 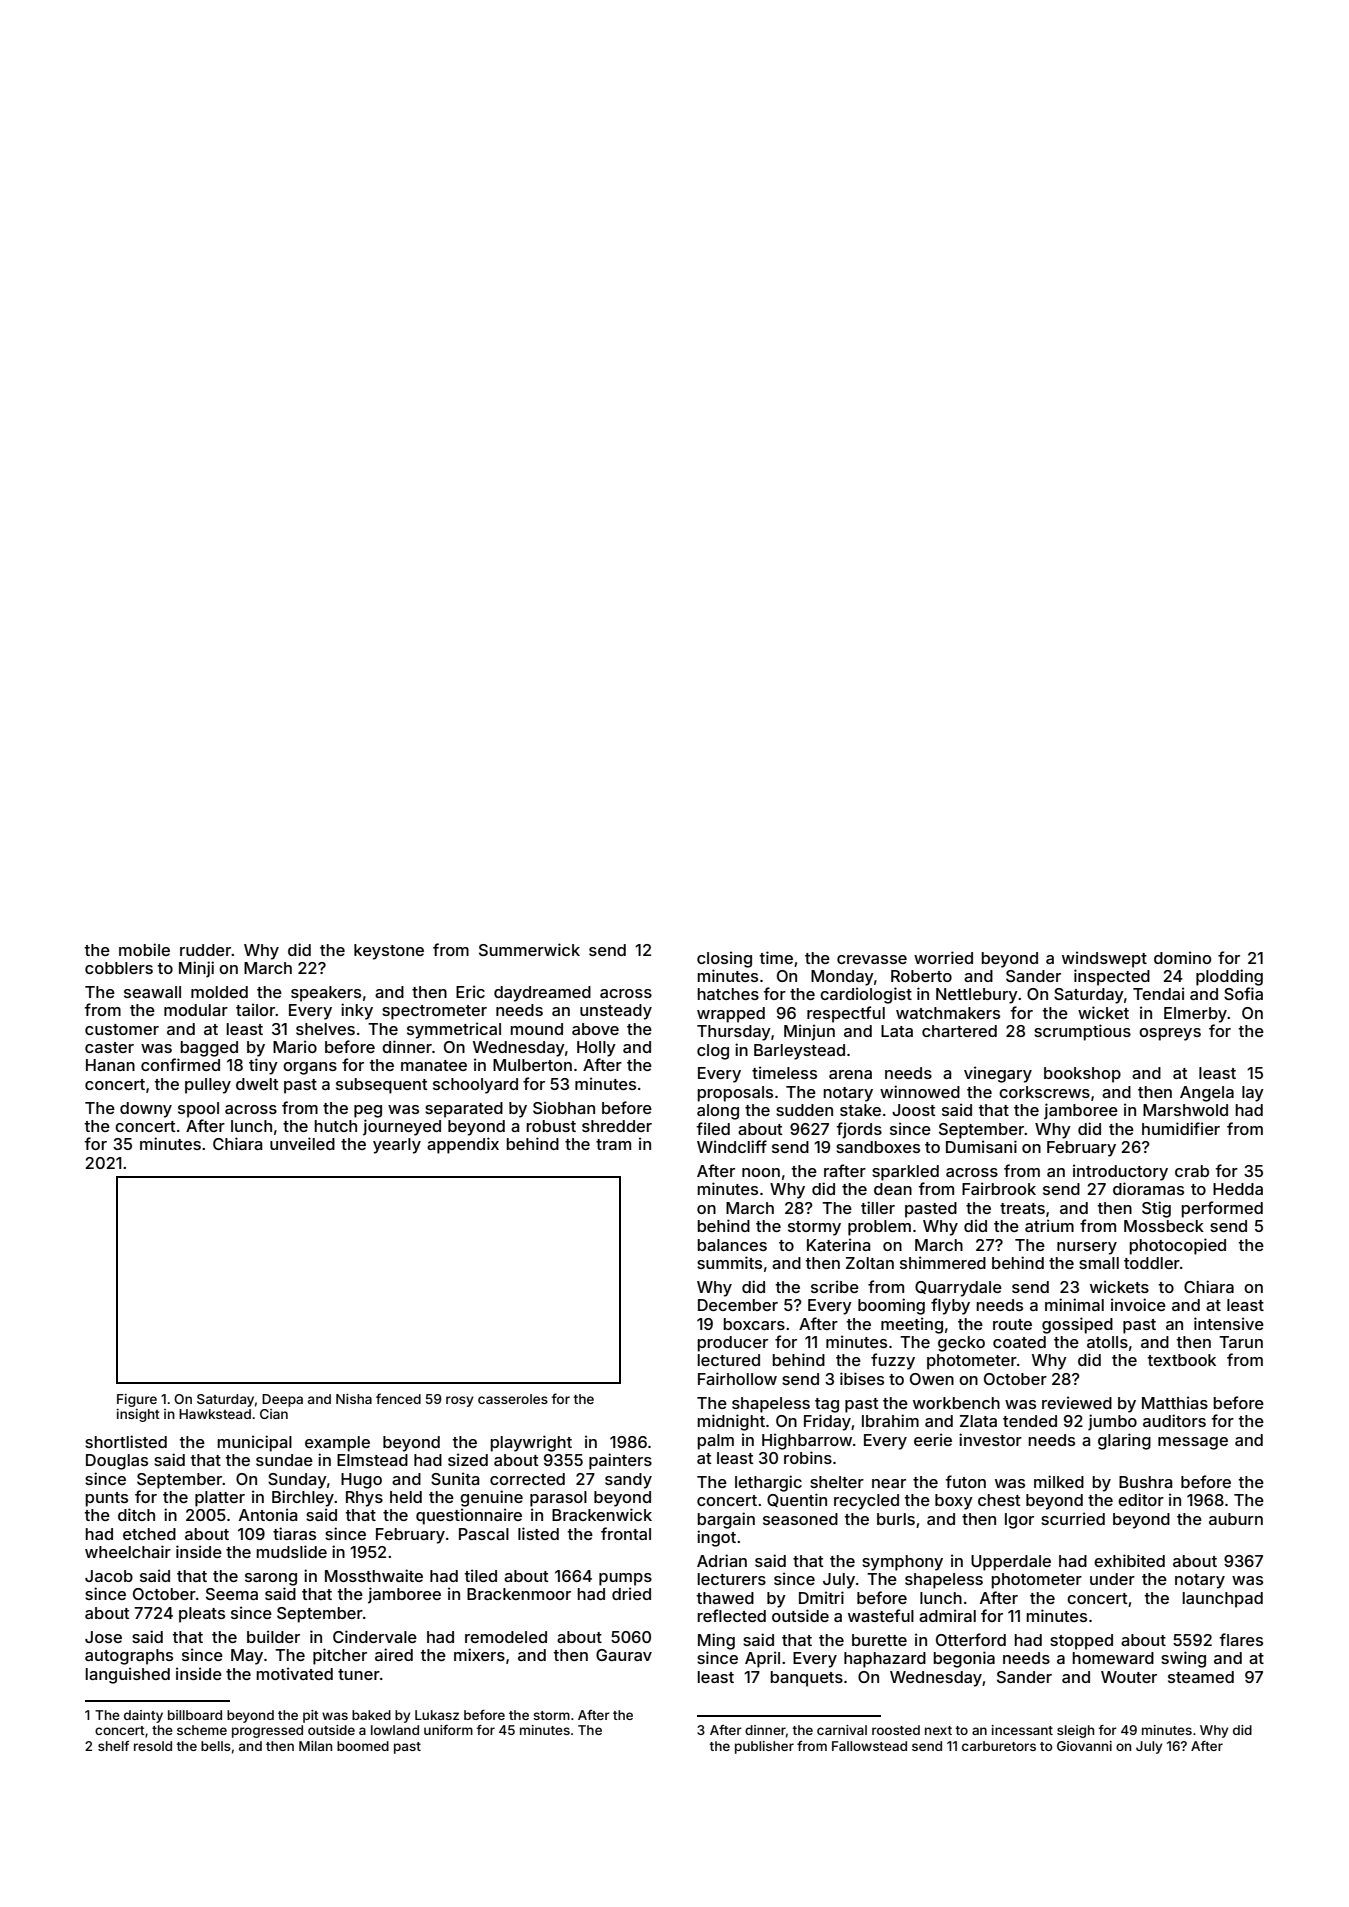 I want to click on Figure, so click(x=137, y=1400).
